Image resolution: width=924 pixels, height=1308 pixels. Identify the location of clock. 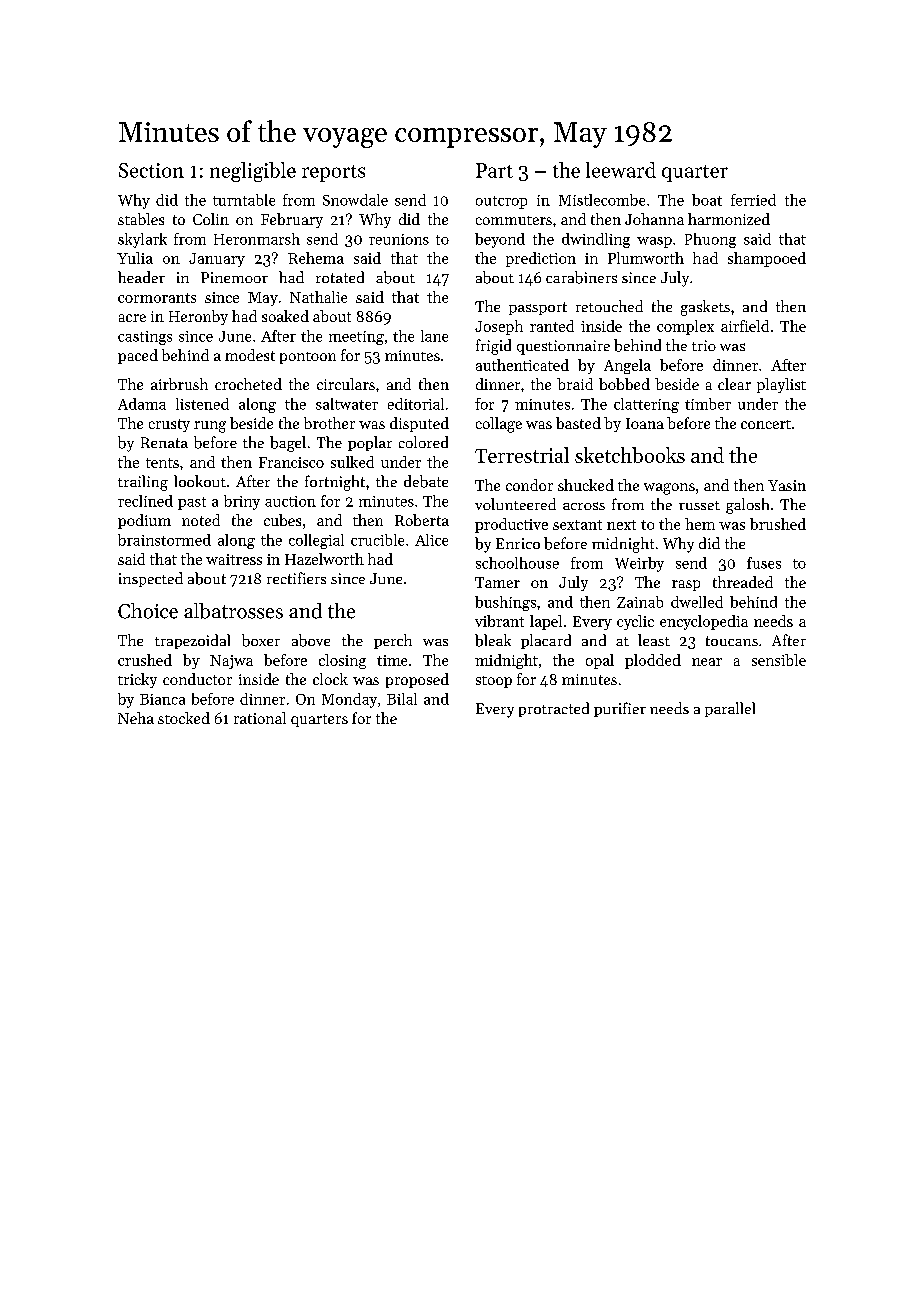
(330, 679).
